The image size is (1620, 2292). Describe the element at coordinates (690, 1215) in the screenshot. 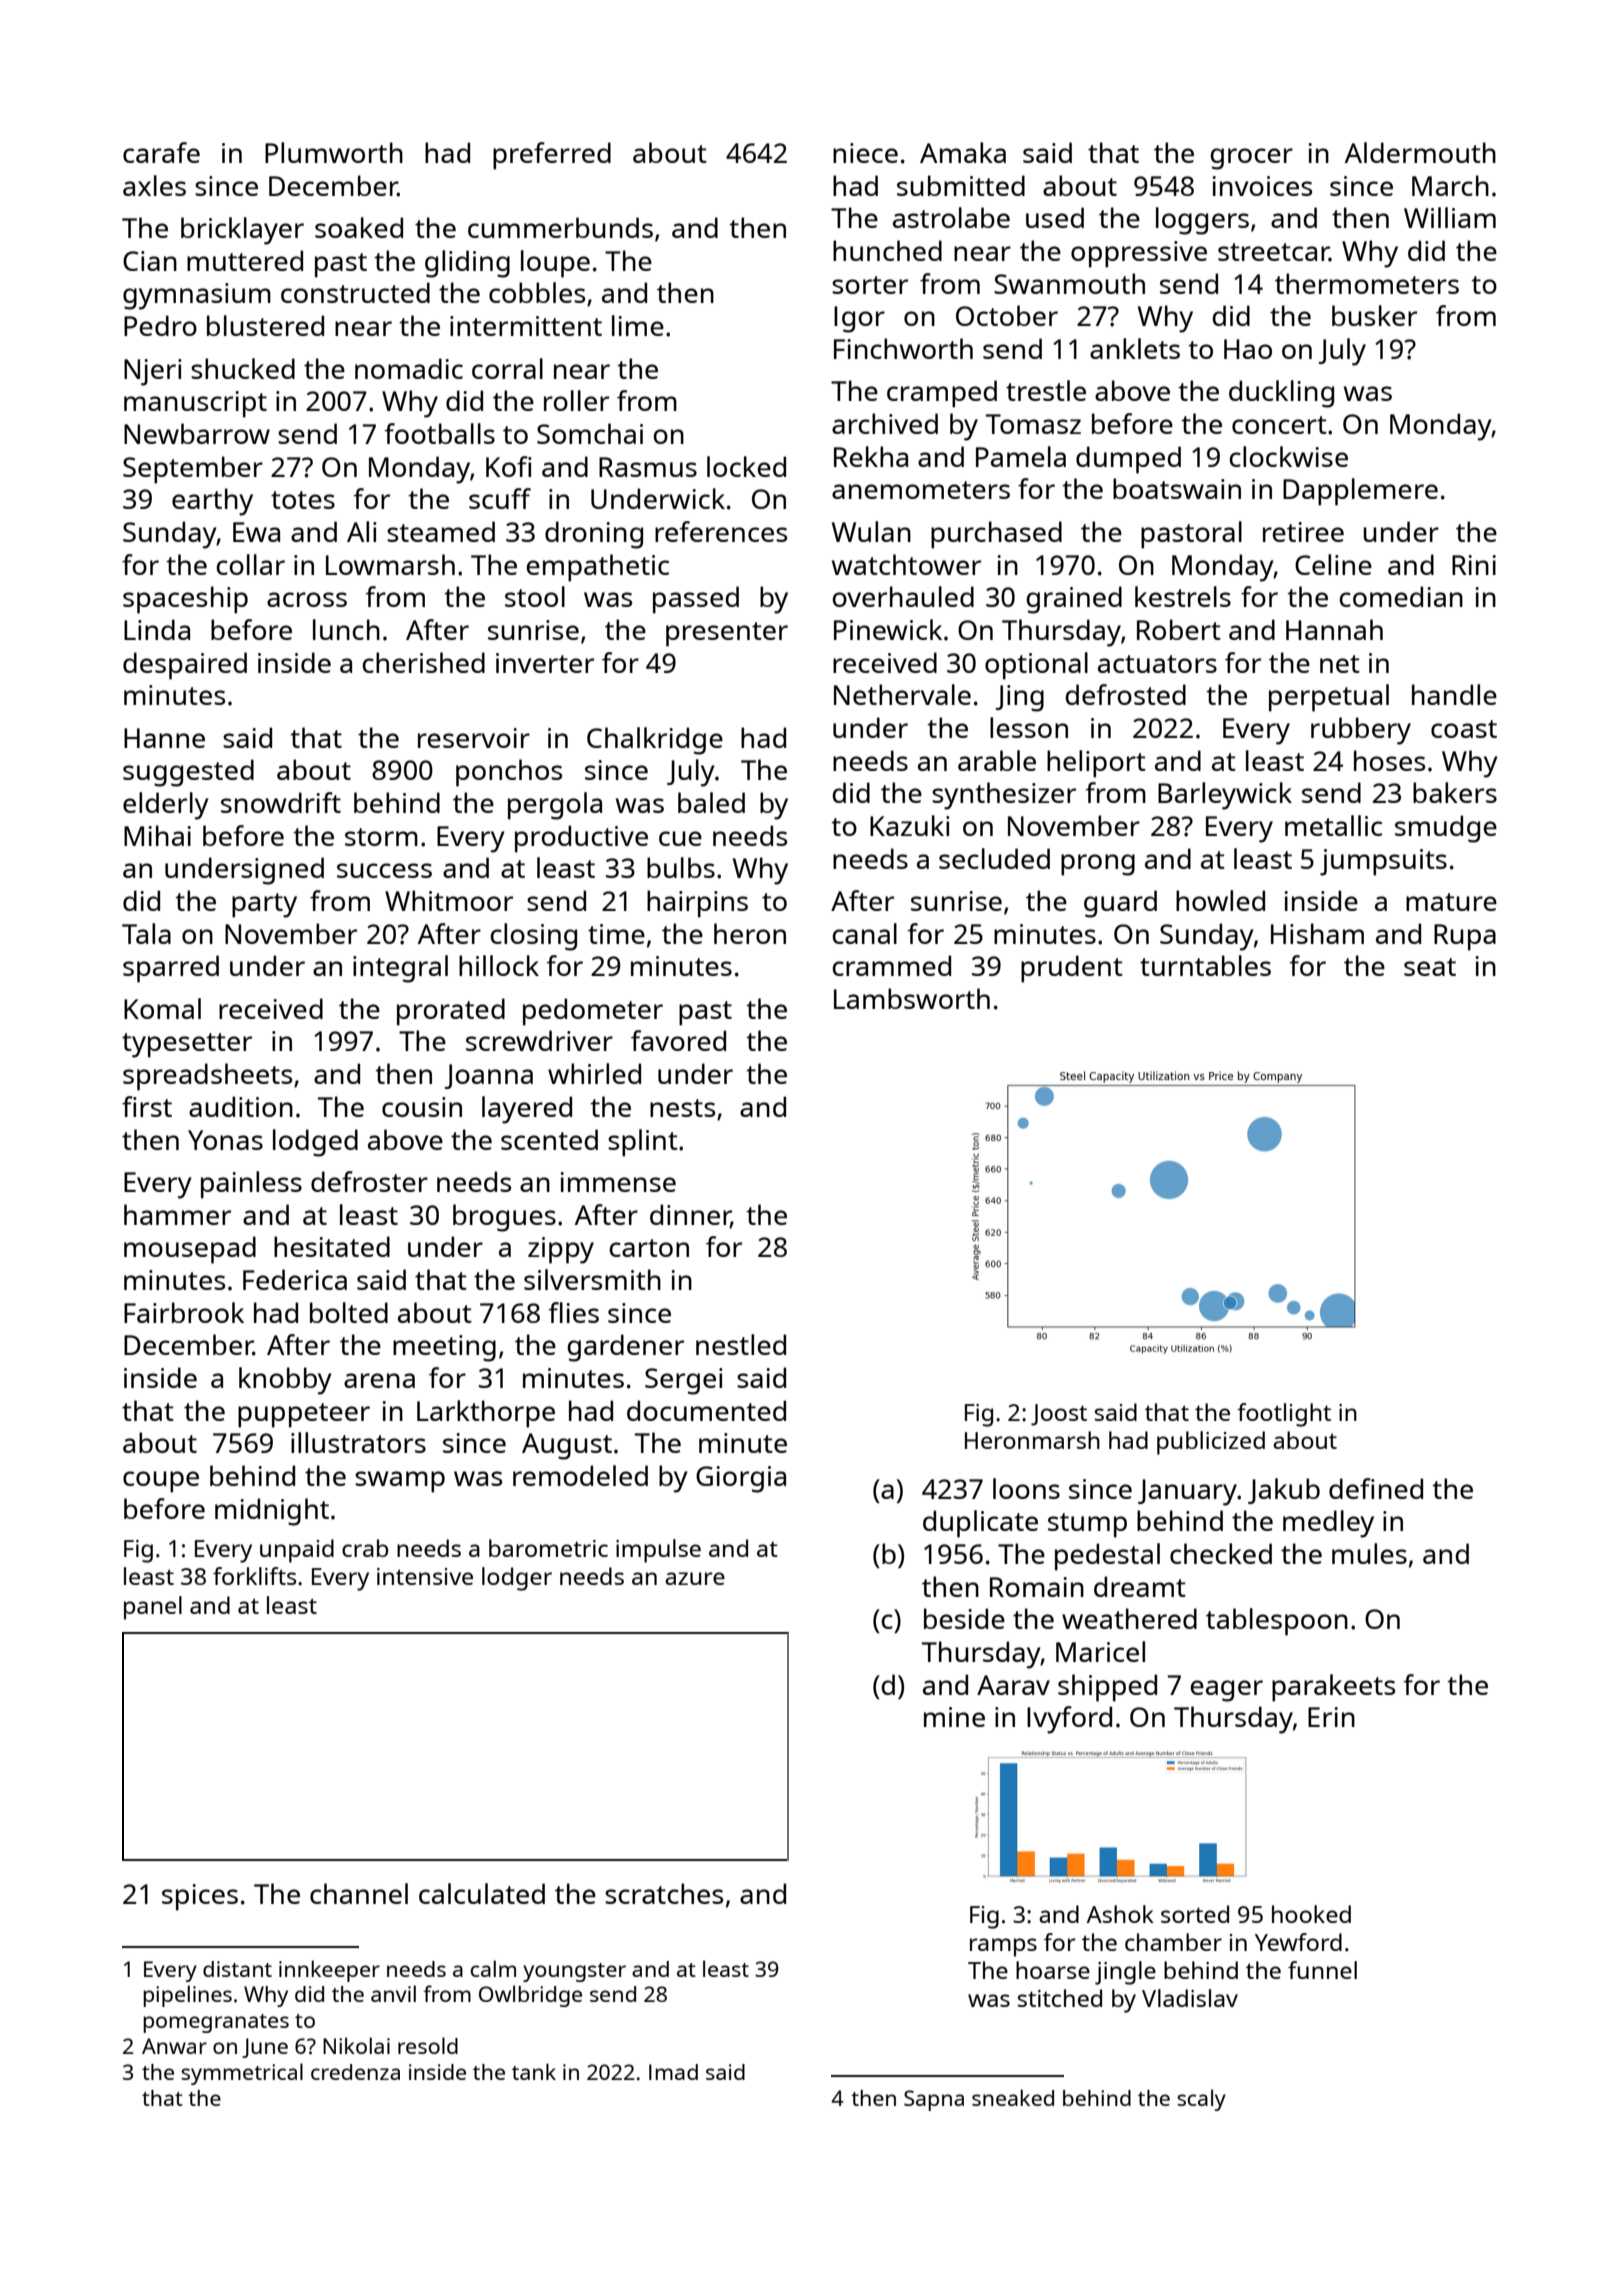

I see `dinner` at that location.
